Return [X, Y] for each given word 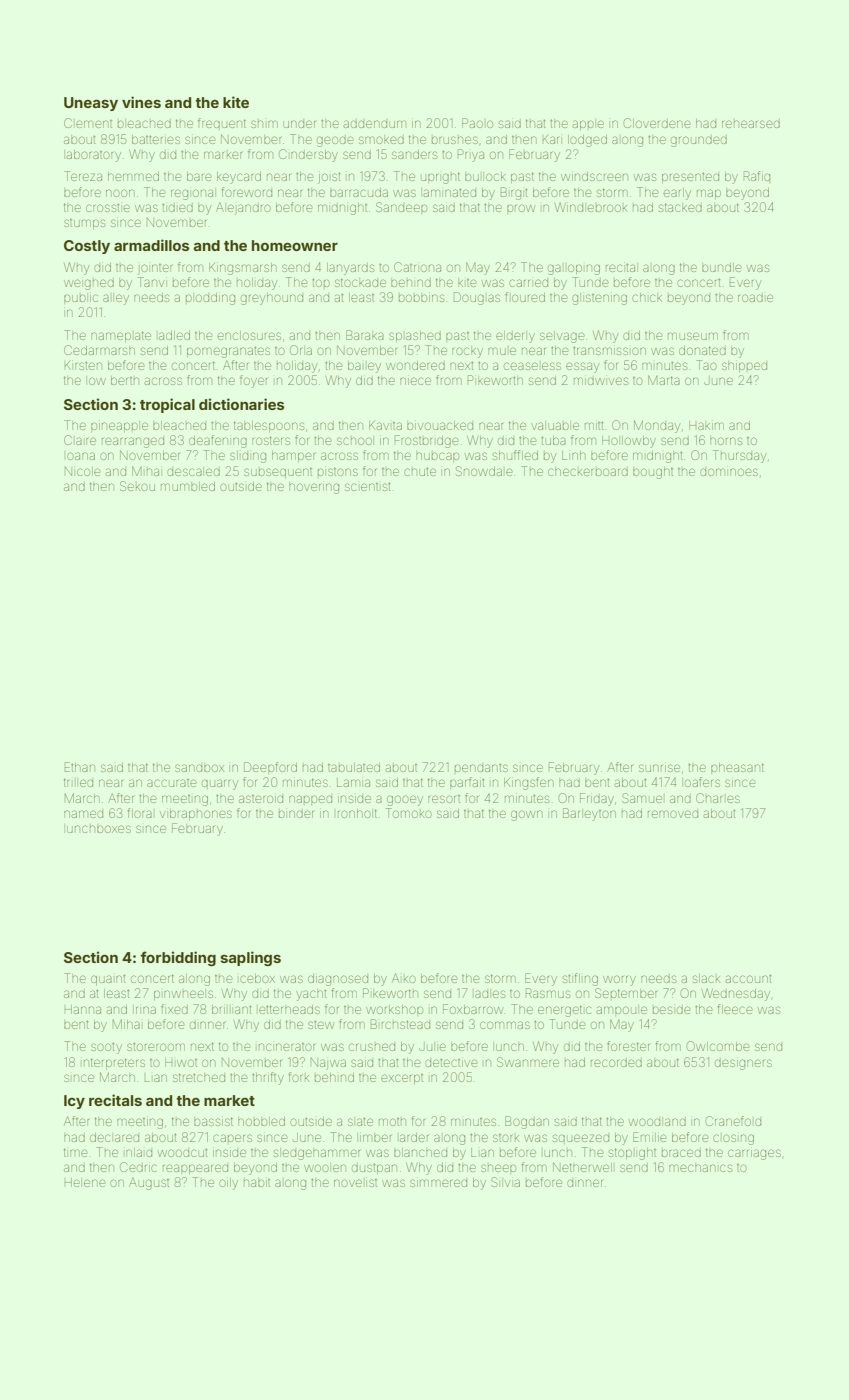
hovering [314, 488]
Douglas [477, 298]
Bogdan [527, 1122]
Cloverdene [657, 123]
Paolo [477, 123]
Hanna [83, 1009]
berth [125, 380]
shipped [744, 367]
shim [264, 124]
